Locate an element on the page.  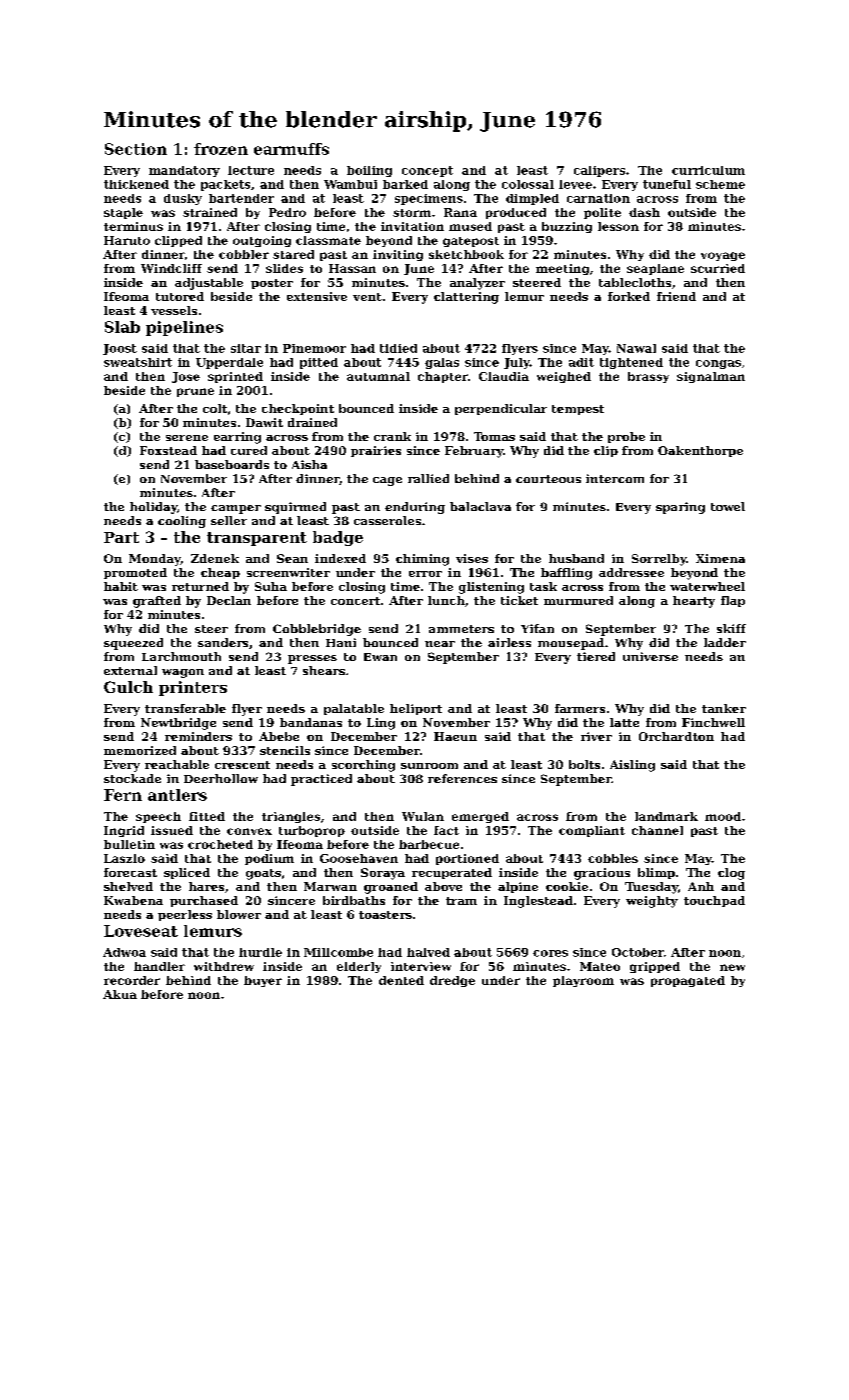
curriculum is located at coordinates (708, 170).
